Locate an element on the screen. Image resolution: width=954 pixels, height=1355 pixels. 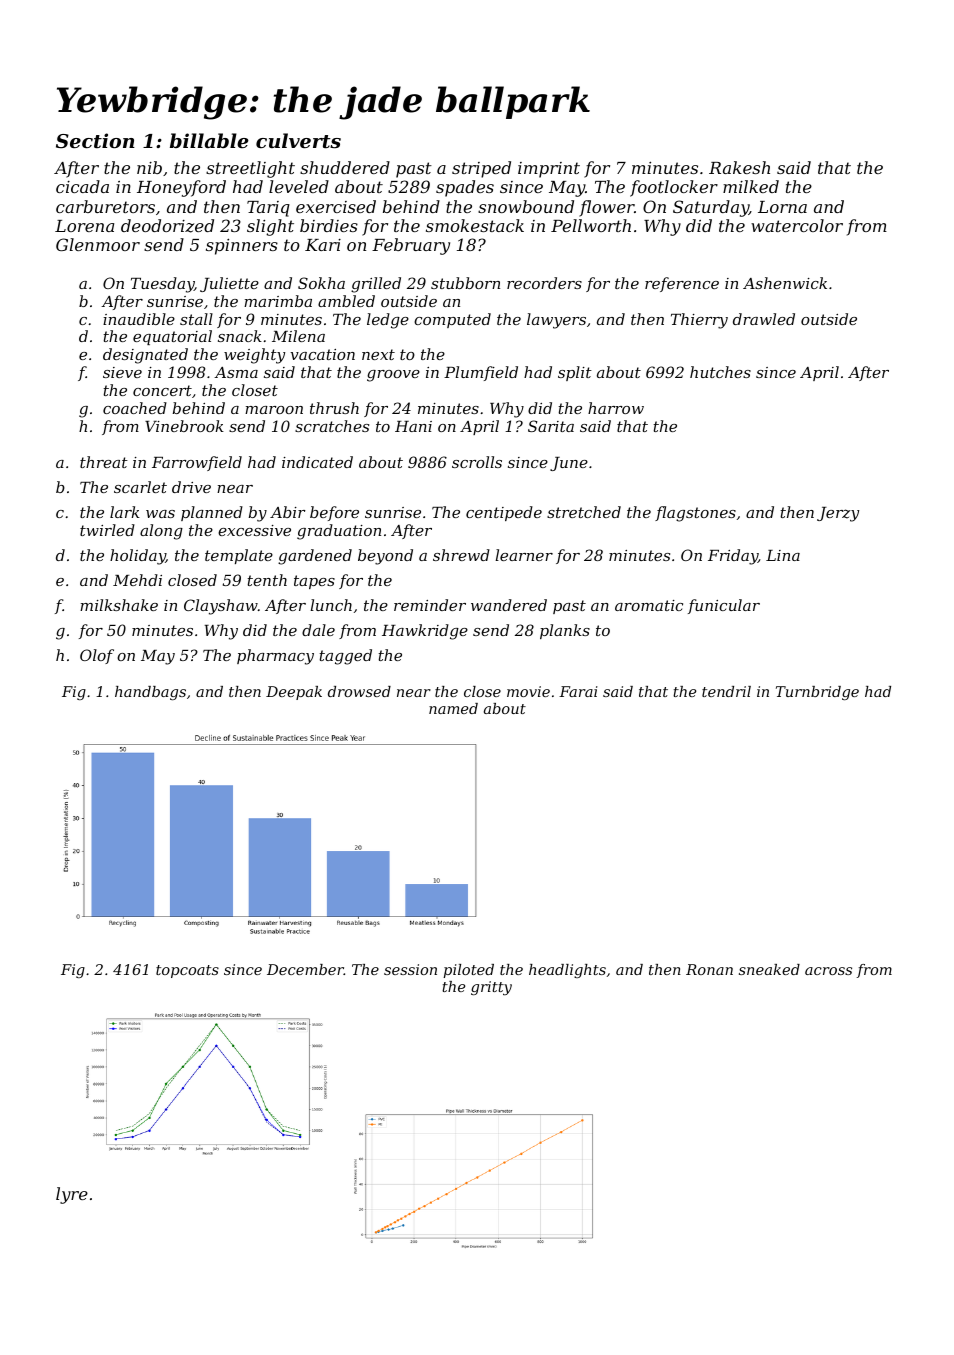
threat is located at coordinates (104, 462).
